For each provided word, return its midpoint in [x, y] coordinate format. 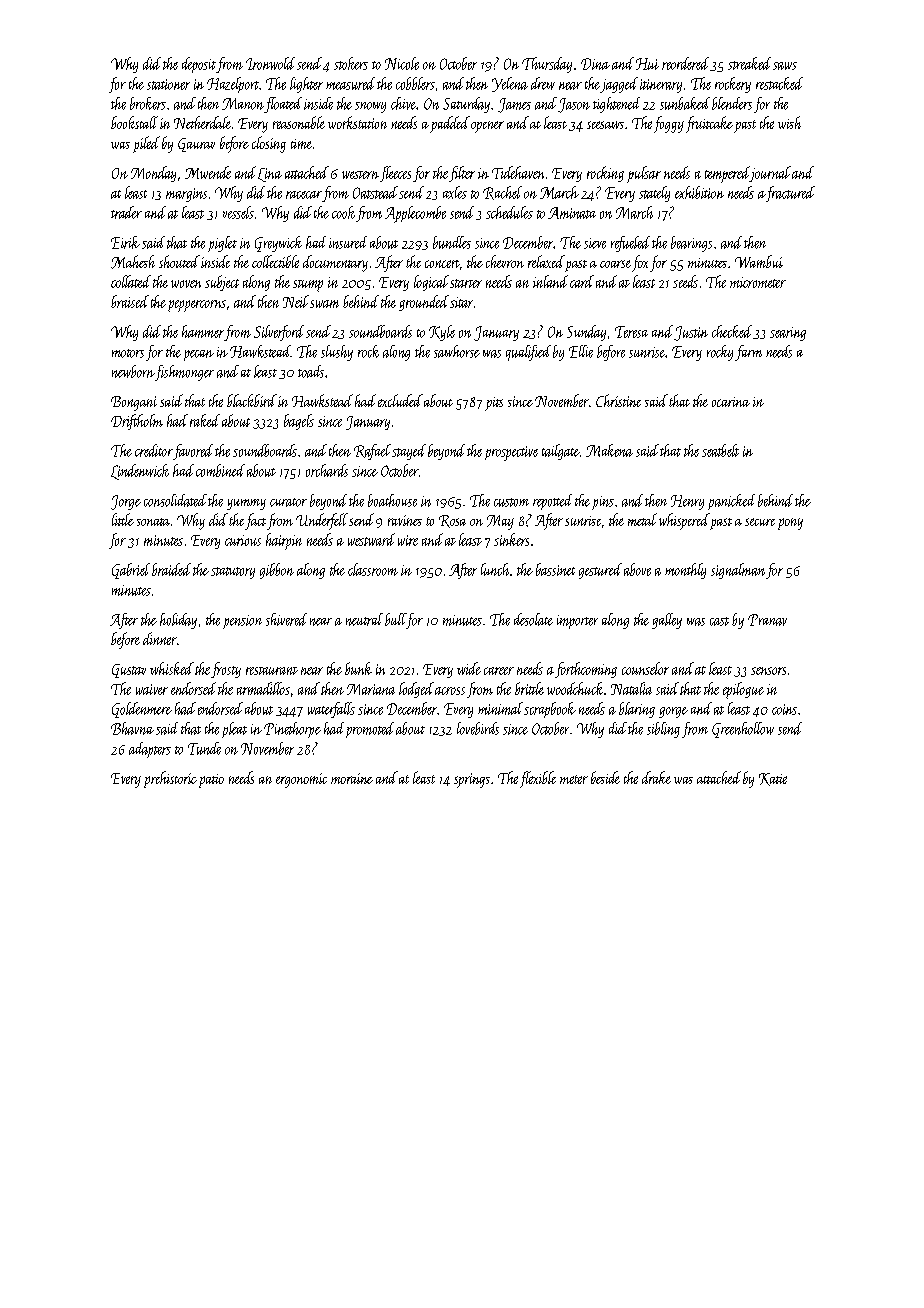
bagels [299, 422]
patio [211, 781]
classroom [373, 569]
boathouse [392, 500]
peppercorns [197, 306]
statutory [233, 573]
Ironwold [270, 63]
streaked [749, 63]
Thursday [547, 65]
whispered [684, 521]
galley [667, 621]
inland [550, 281]
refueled [630, 244]
